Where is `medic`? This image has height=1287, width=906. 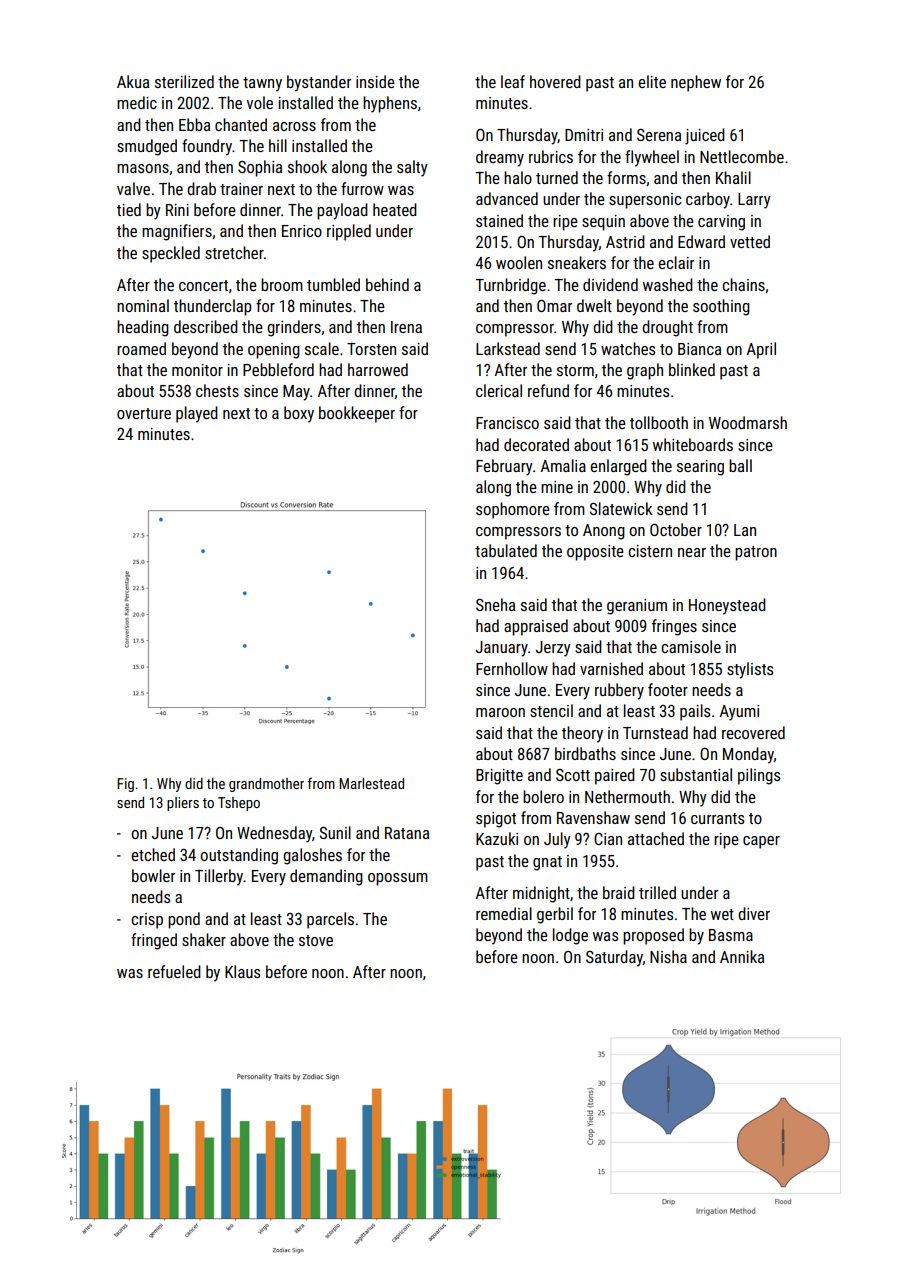 medic is located at coordinates (137, 102).
